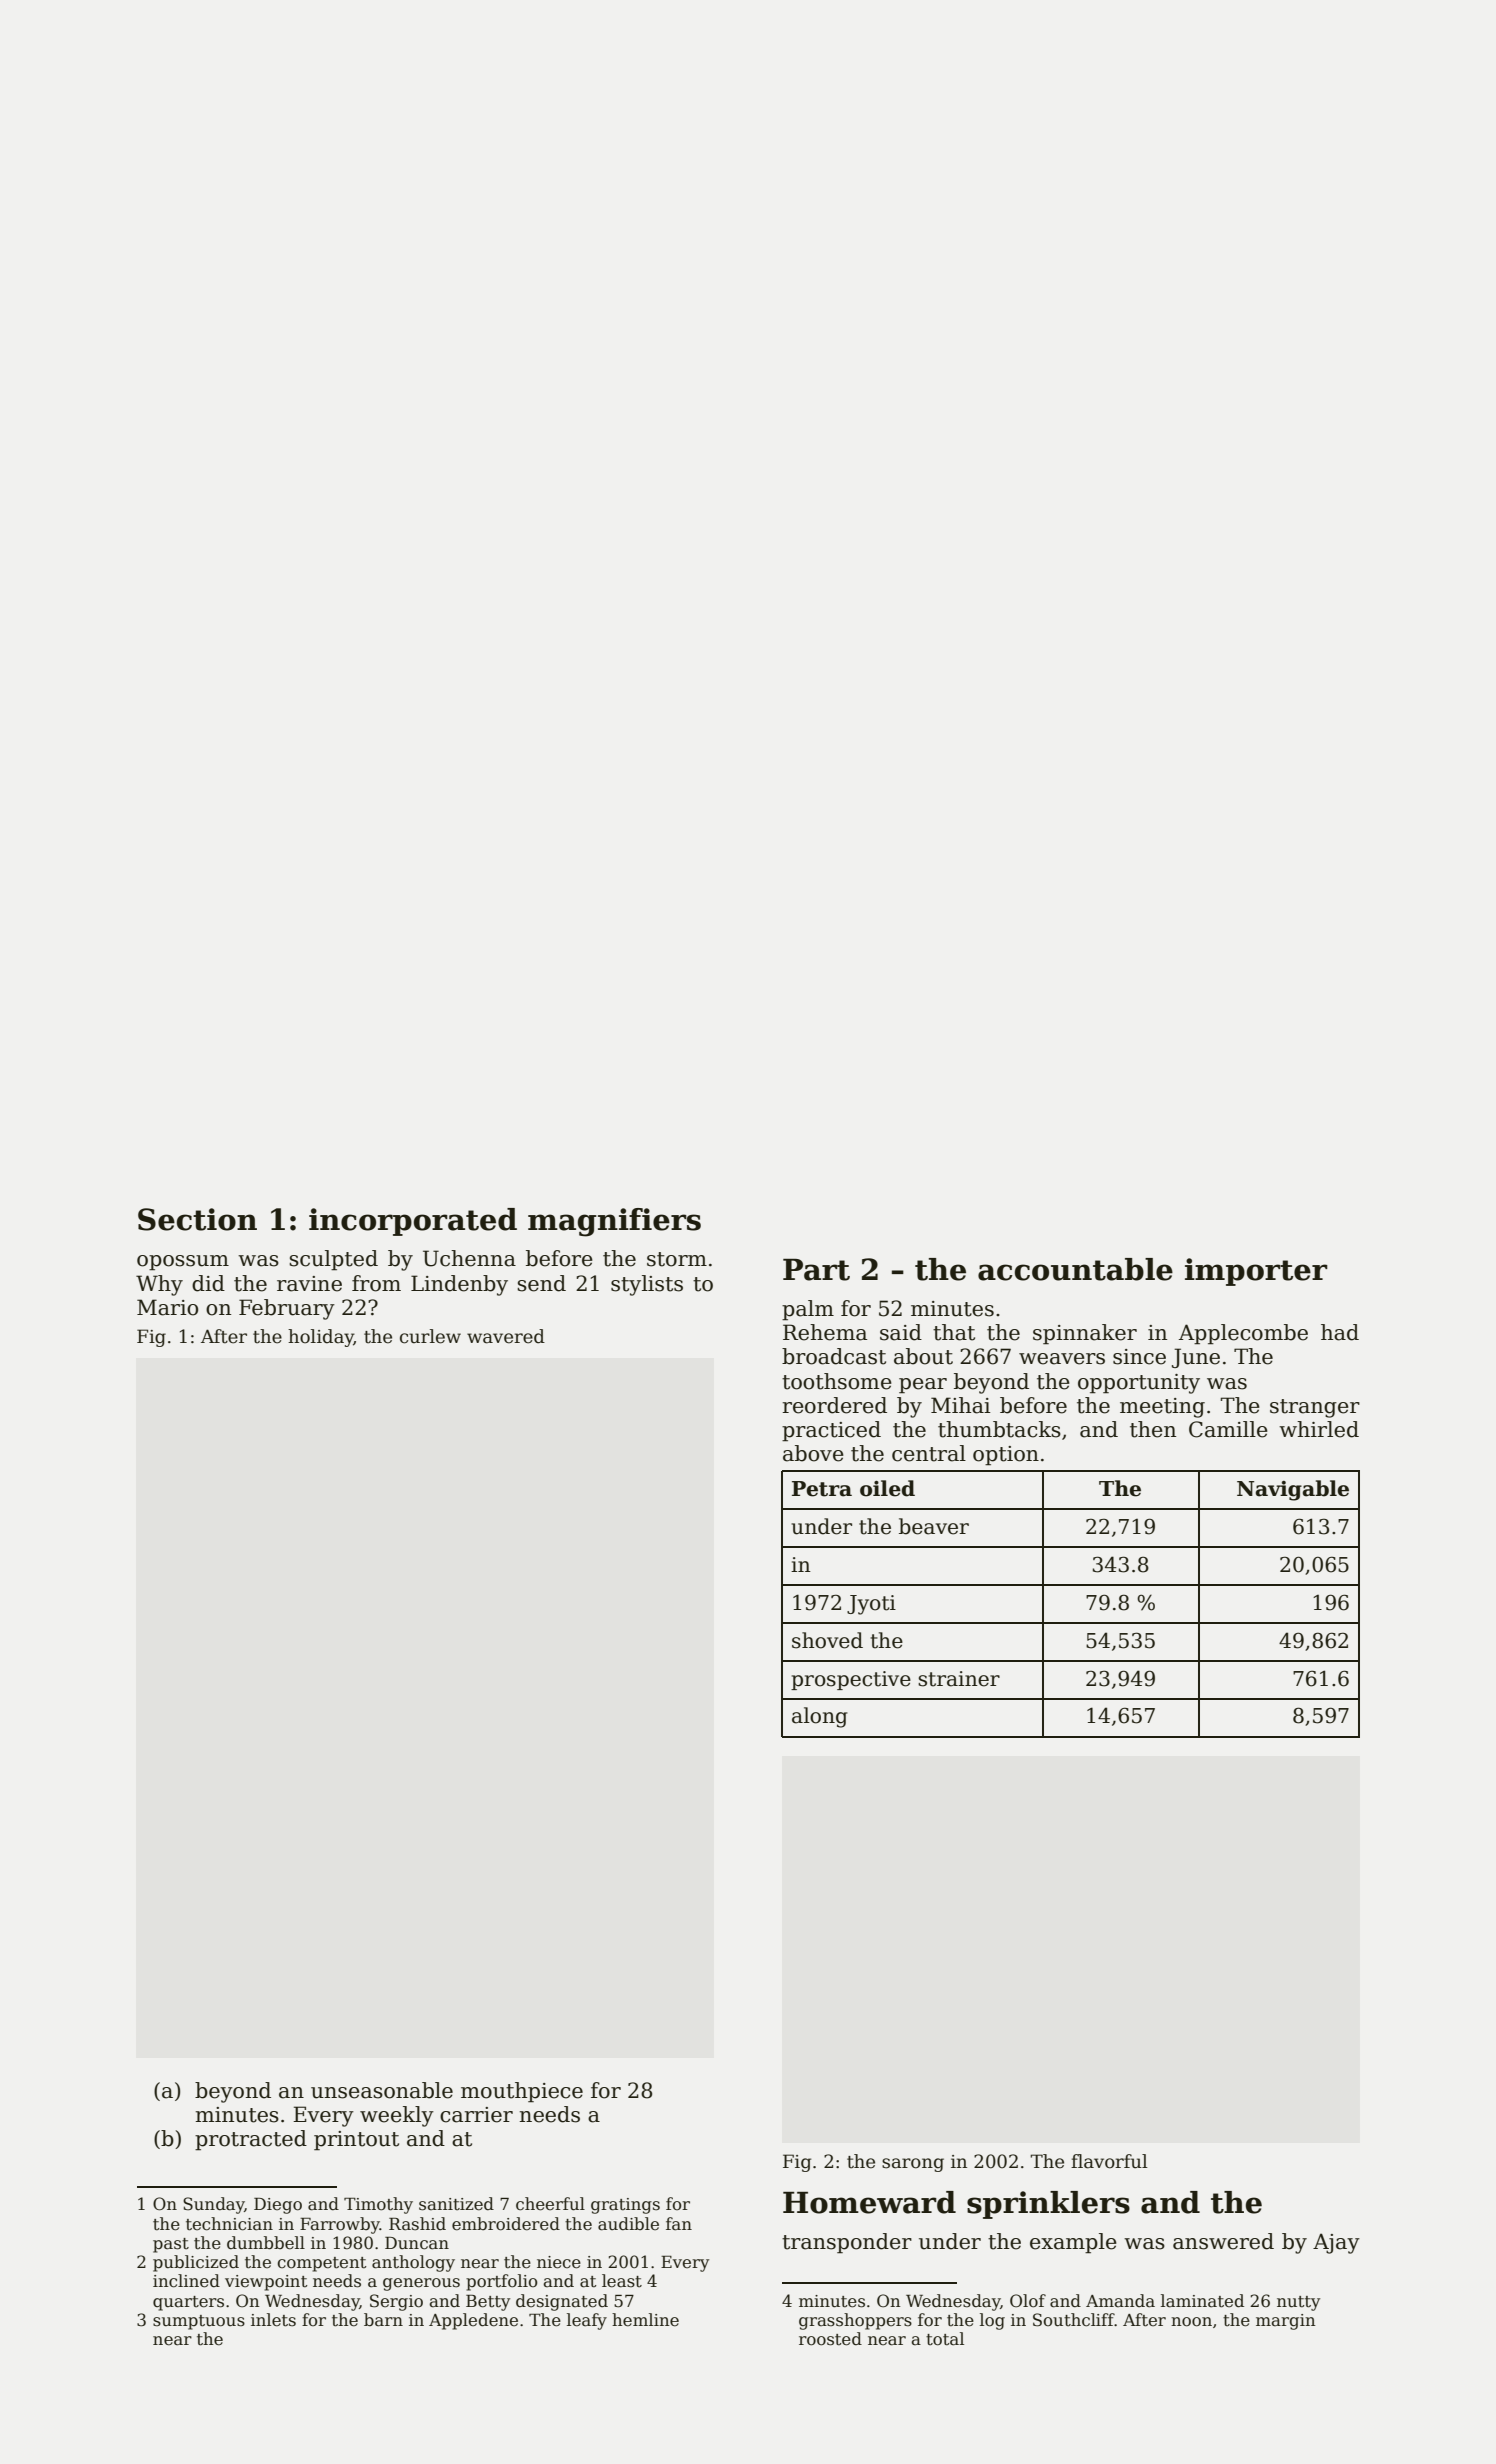 The image size is (1496, 2464). Describe the element at coordinates (820, 1717) in the screenshot. I see `along` at that location.
